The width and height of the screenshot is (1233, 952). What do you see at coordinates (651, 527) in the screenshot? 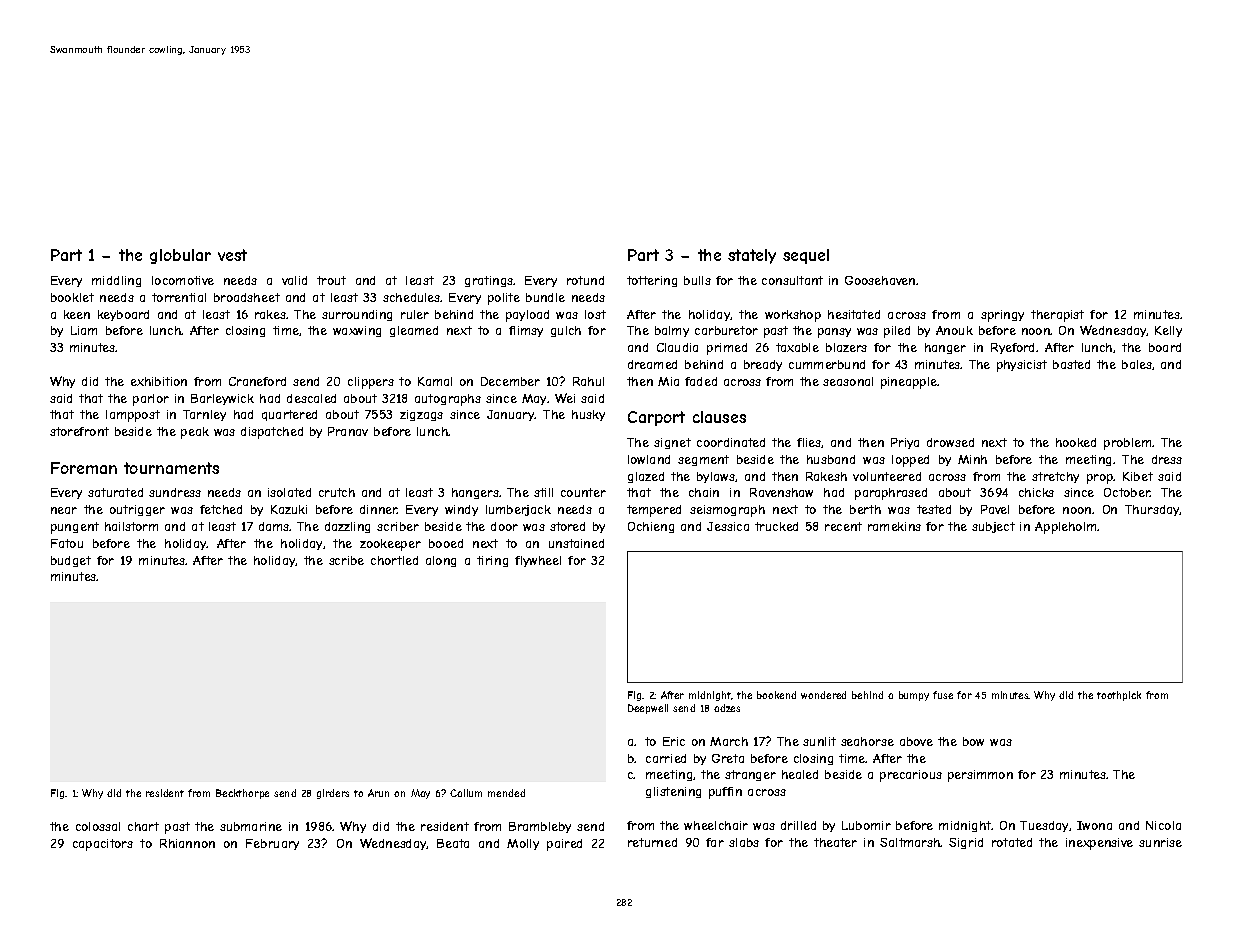
I see `Ochieng` at bounding box center [651, 527].
